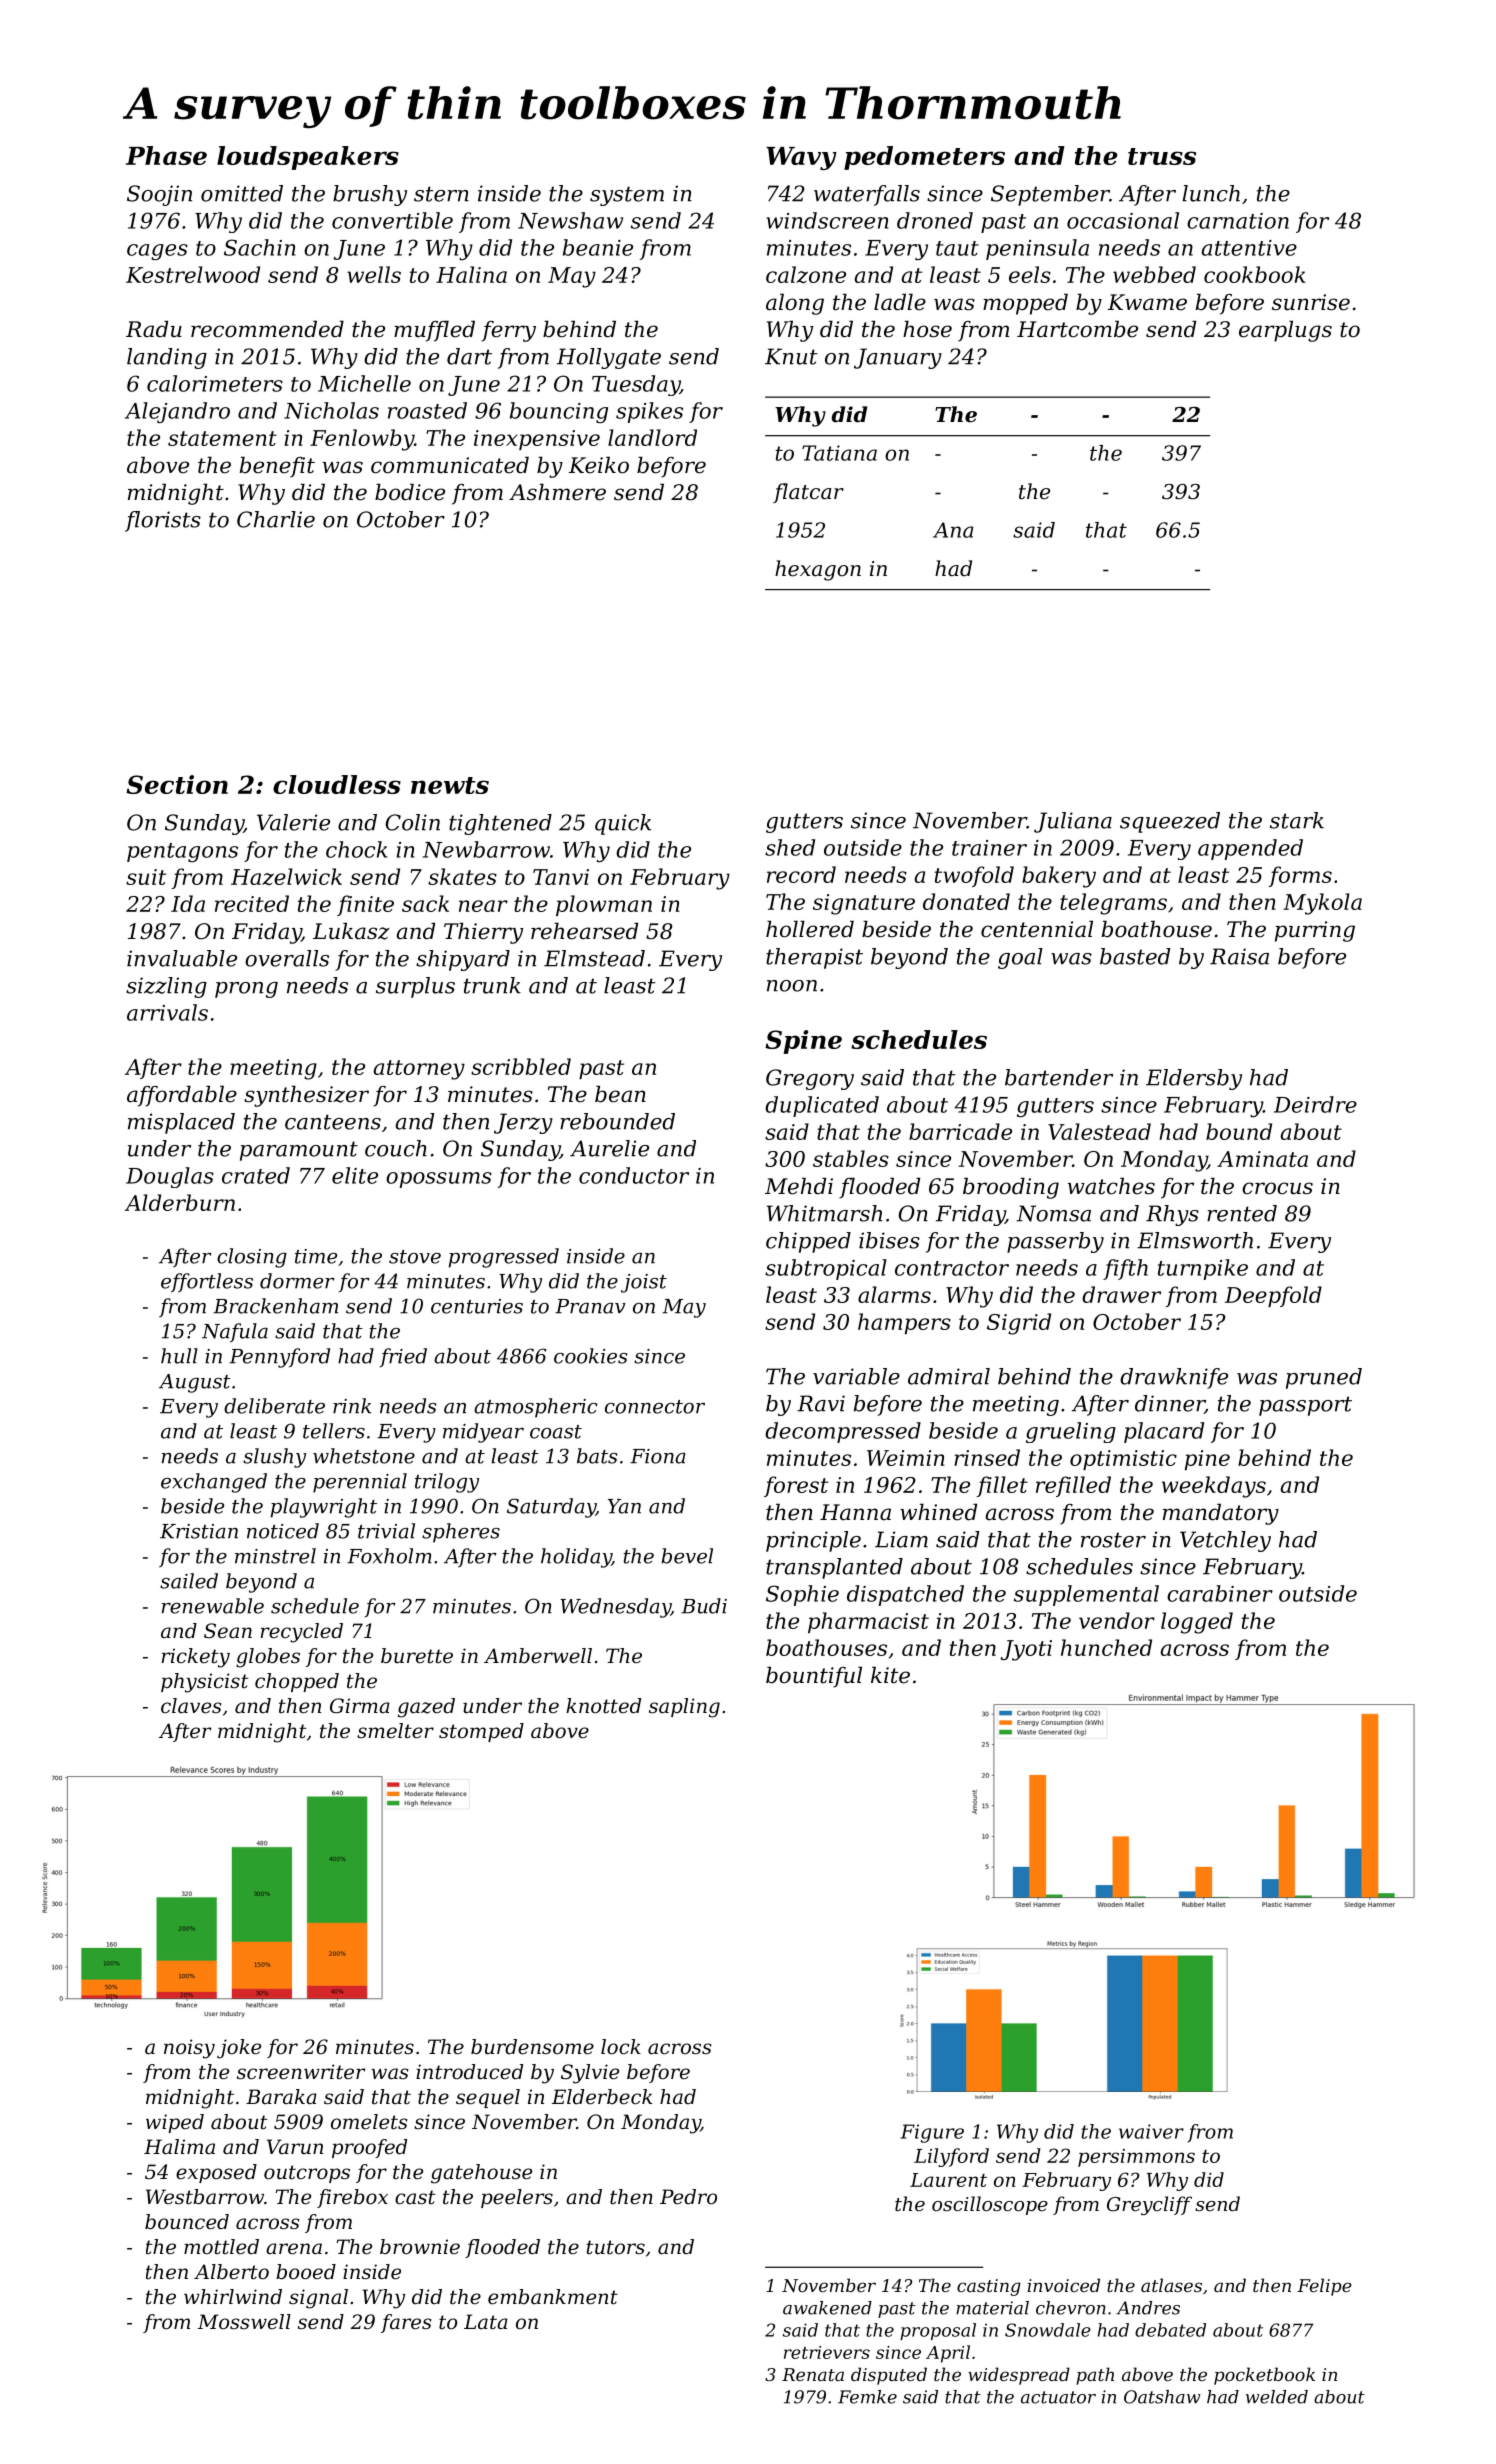 This screenshot has height=2464, width=1496. What do you see at coordinates (1297, 820) in the screenshot?
I see `stark` at bounding box center [1297, 820].
